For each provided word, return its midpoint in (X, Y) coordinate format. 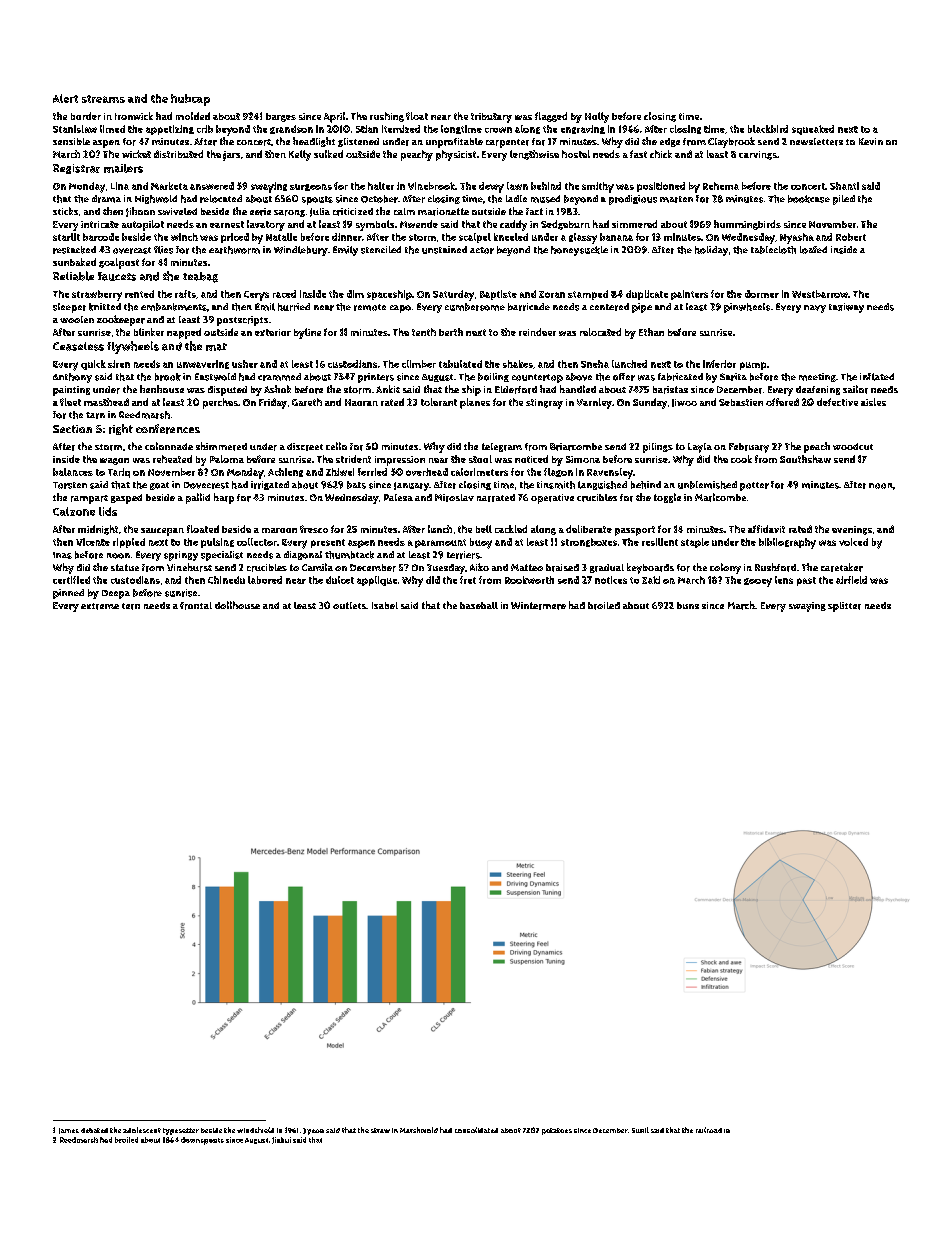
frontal (196, 606)
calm (404, 211)
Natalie (281, 237)
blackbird (768, 129)
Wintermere (538, 606)
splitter (844, 607)
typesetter (181, 1131)
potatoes (557, 1131)
